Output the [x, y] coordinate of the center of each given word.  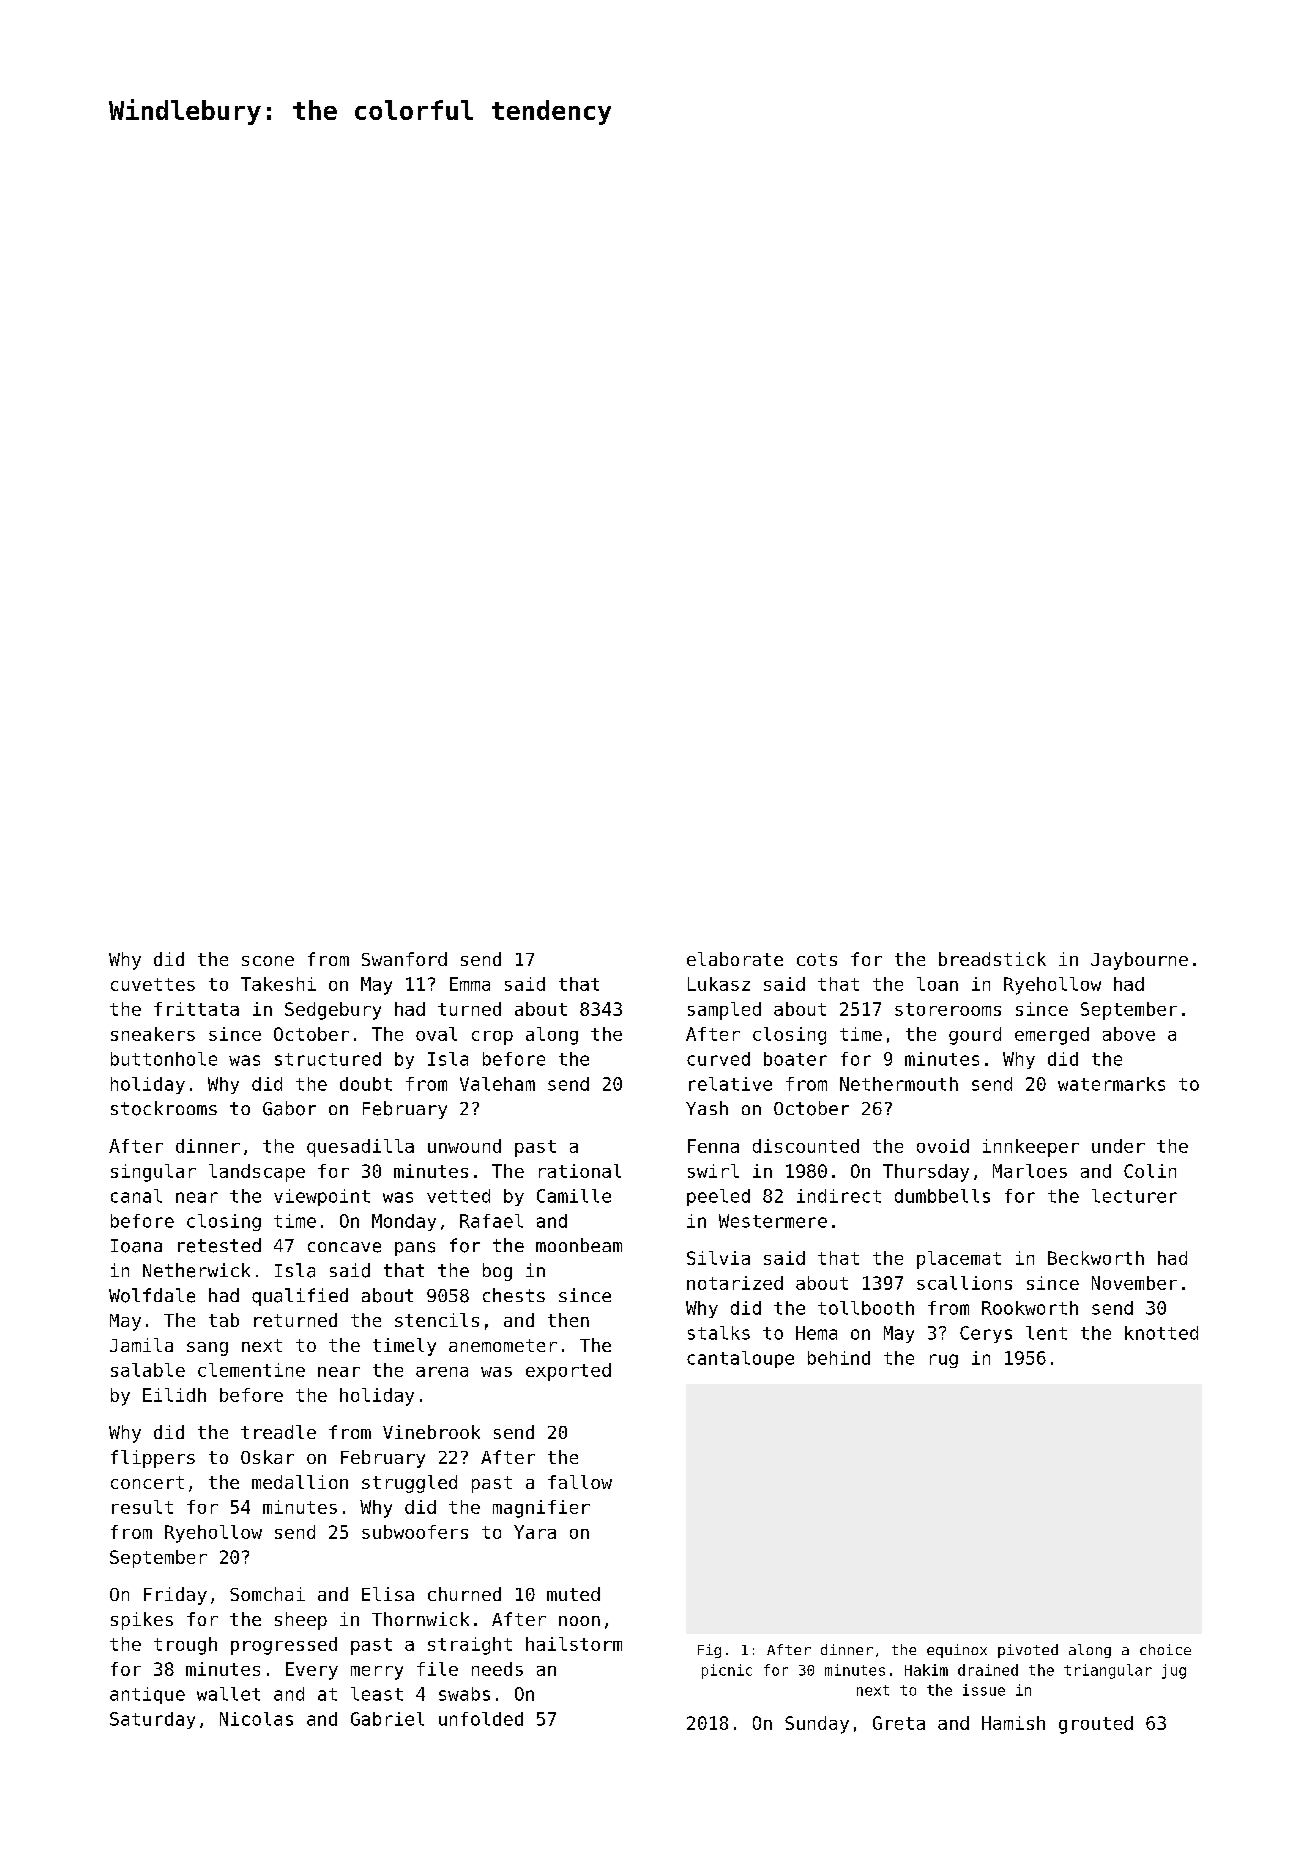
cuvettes [153, 984]
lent [1046, 1333]
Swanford [404, 959]
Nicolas [256, 1719]
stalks [719, 1333]
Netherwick [196, 1270]
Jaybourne [1139, 961]
